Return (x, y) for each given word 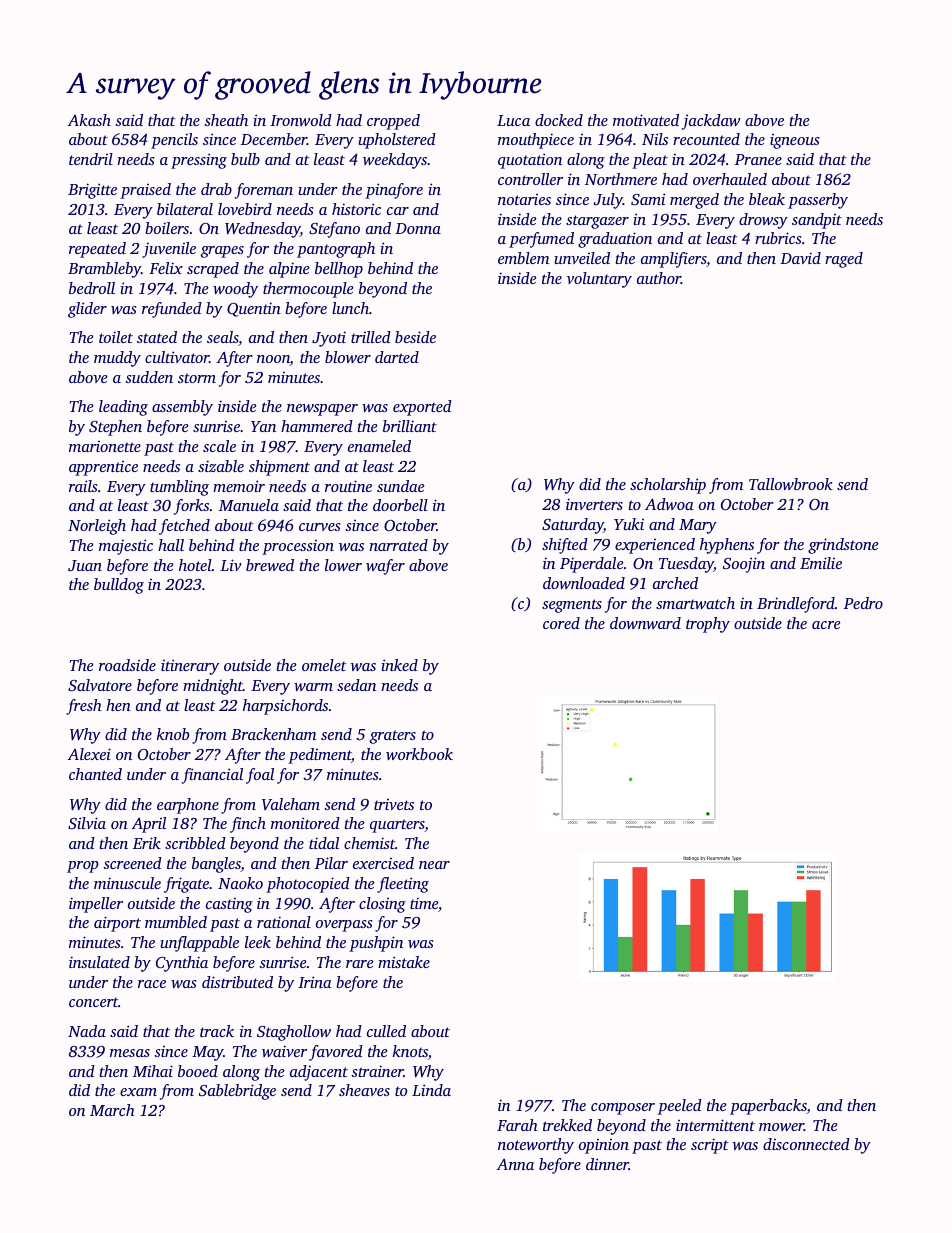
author (659, 278)
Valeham (291, 804)
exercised (383, 863)
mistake (404, 962)
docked (559, 120)
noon (273, 360)
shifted (565, 546)
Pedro (863, 603)
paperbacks (768, 1107)
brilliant (410, 426)
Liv (231, 565)
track (217, 1031)
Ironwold (301, 120)
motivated (646, 120)
